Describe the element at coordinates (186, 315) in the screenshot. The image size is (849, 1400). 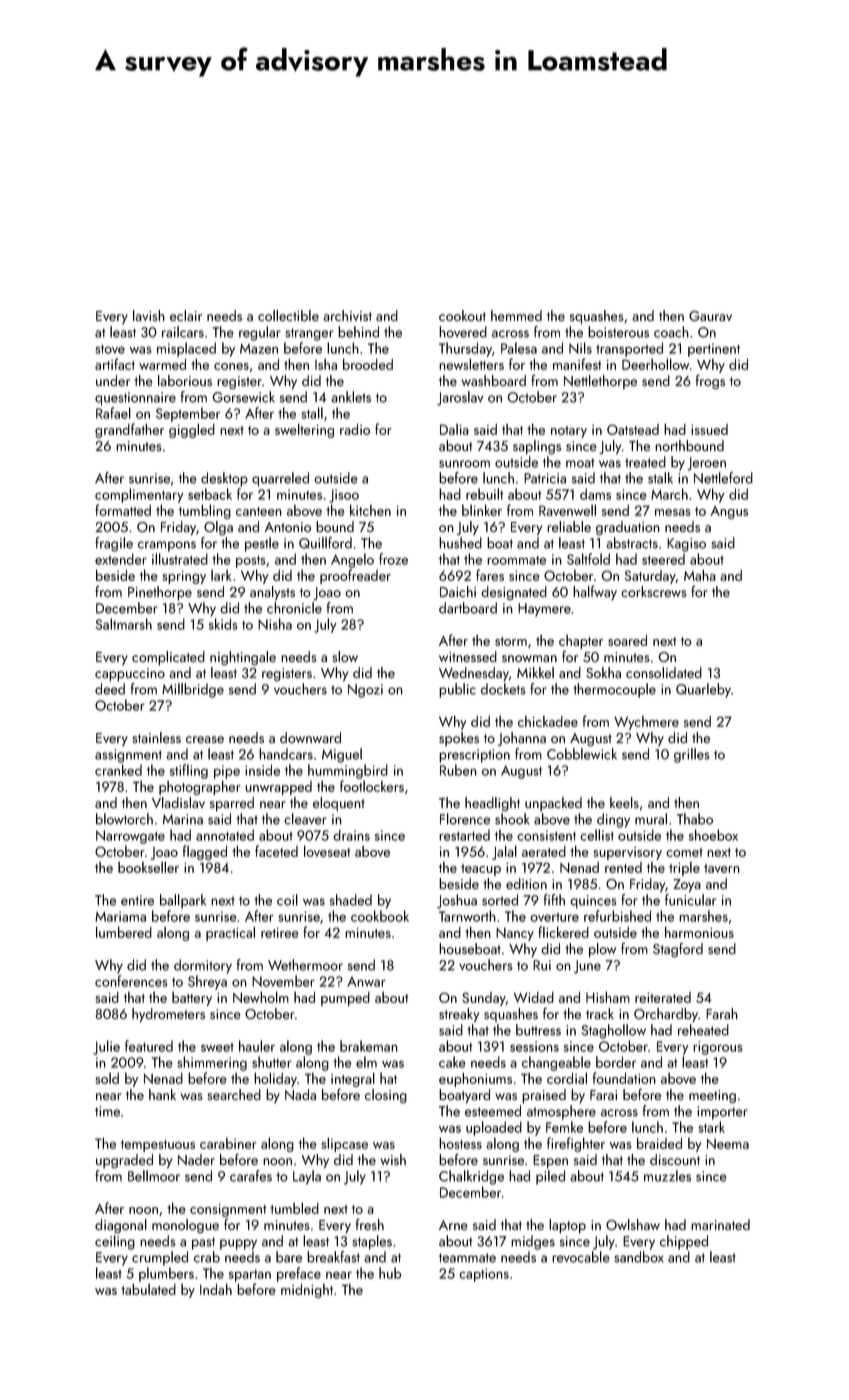
I see `eclair` at that location.
